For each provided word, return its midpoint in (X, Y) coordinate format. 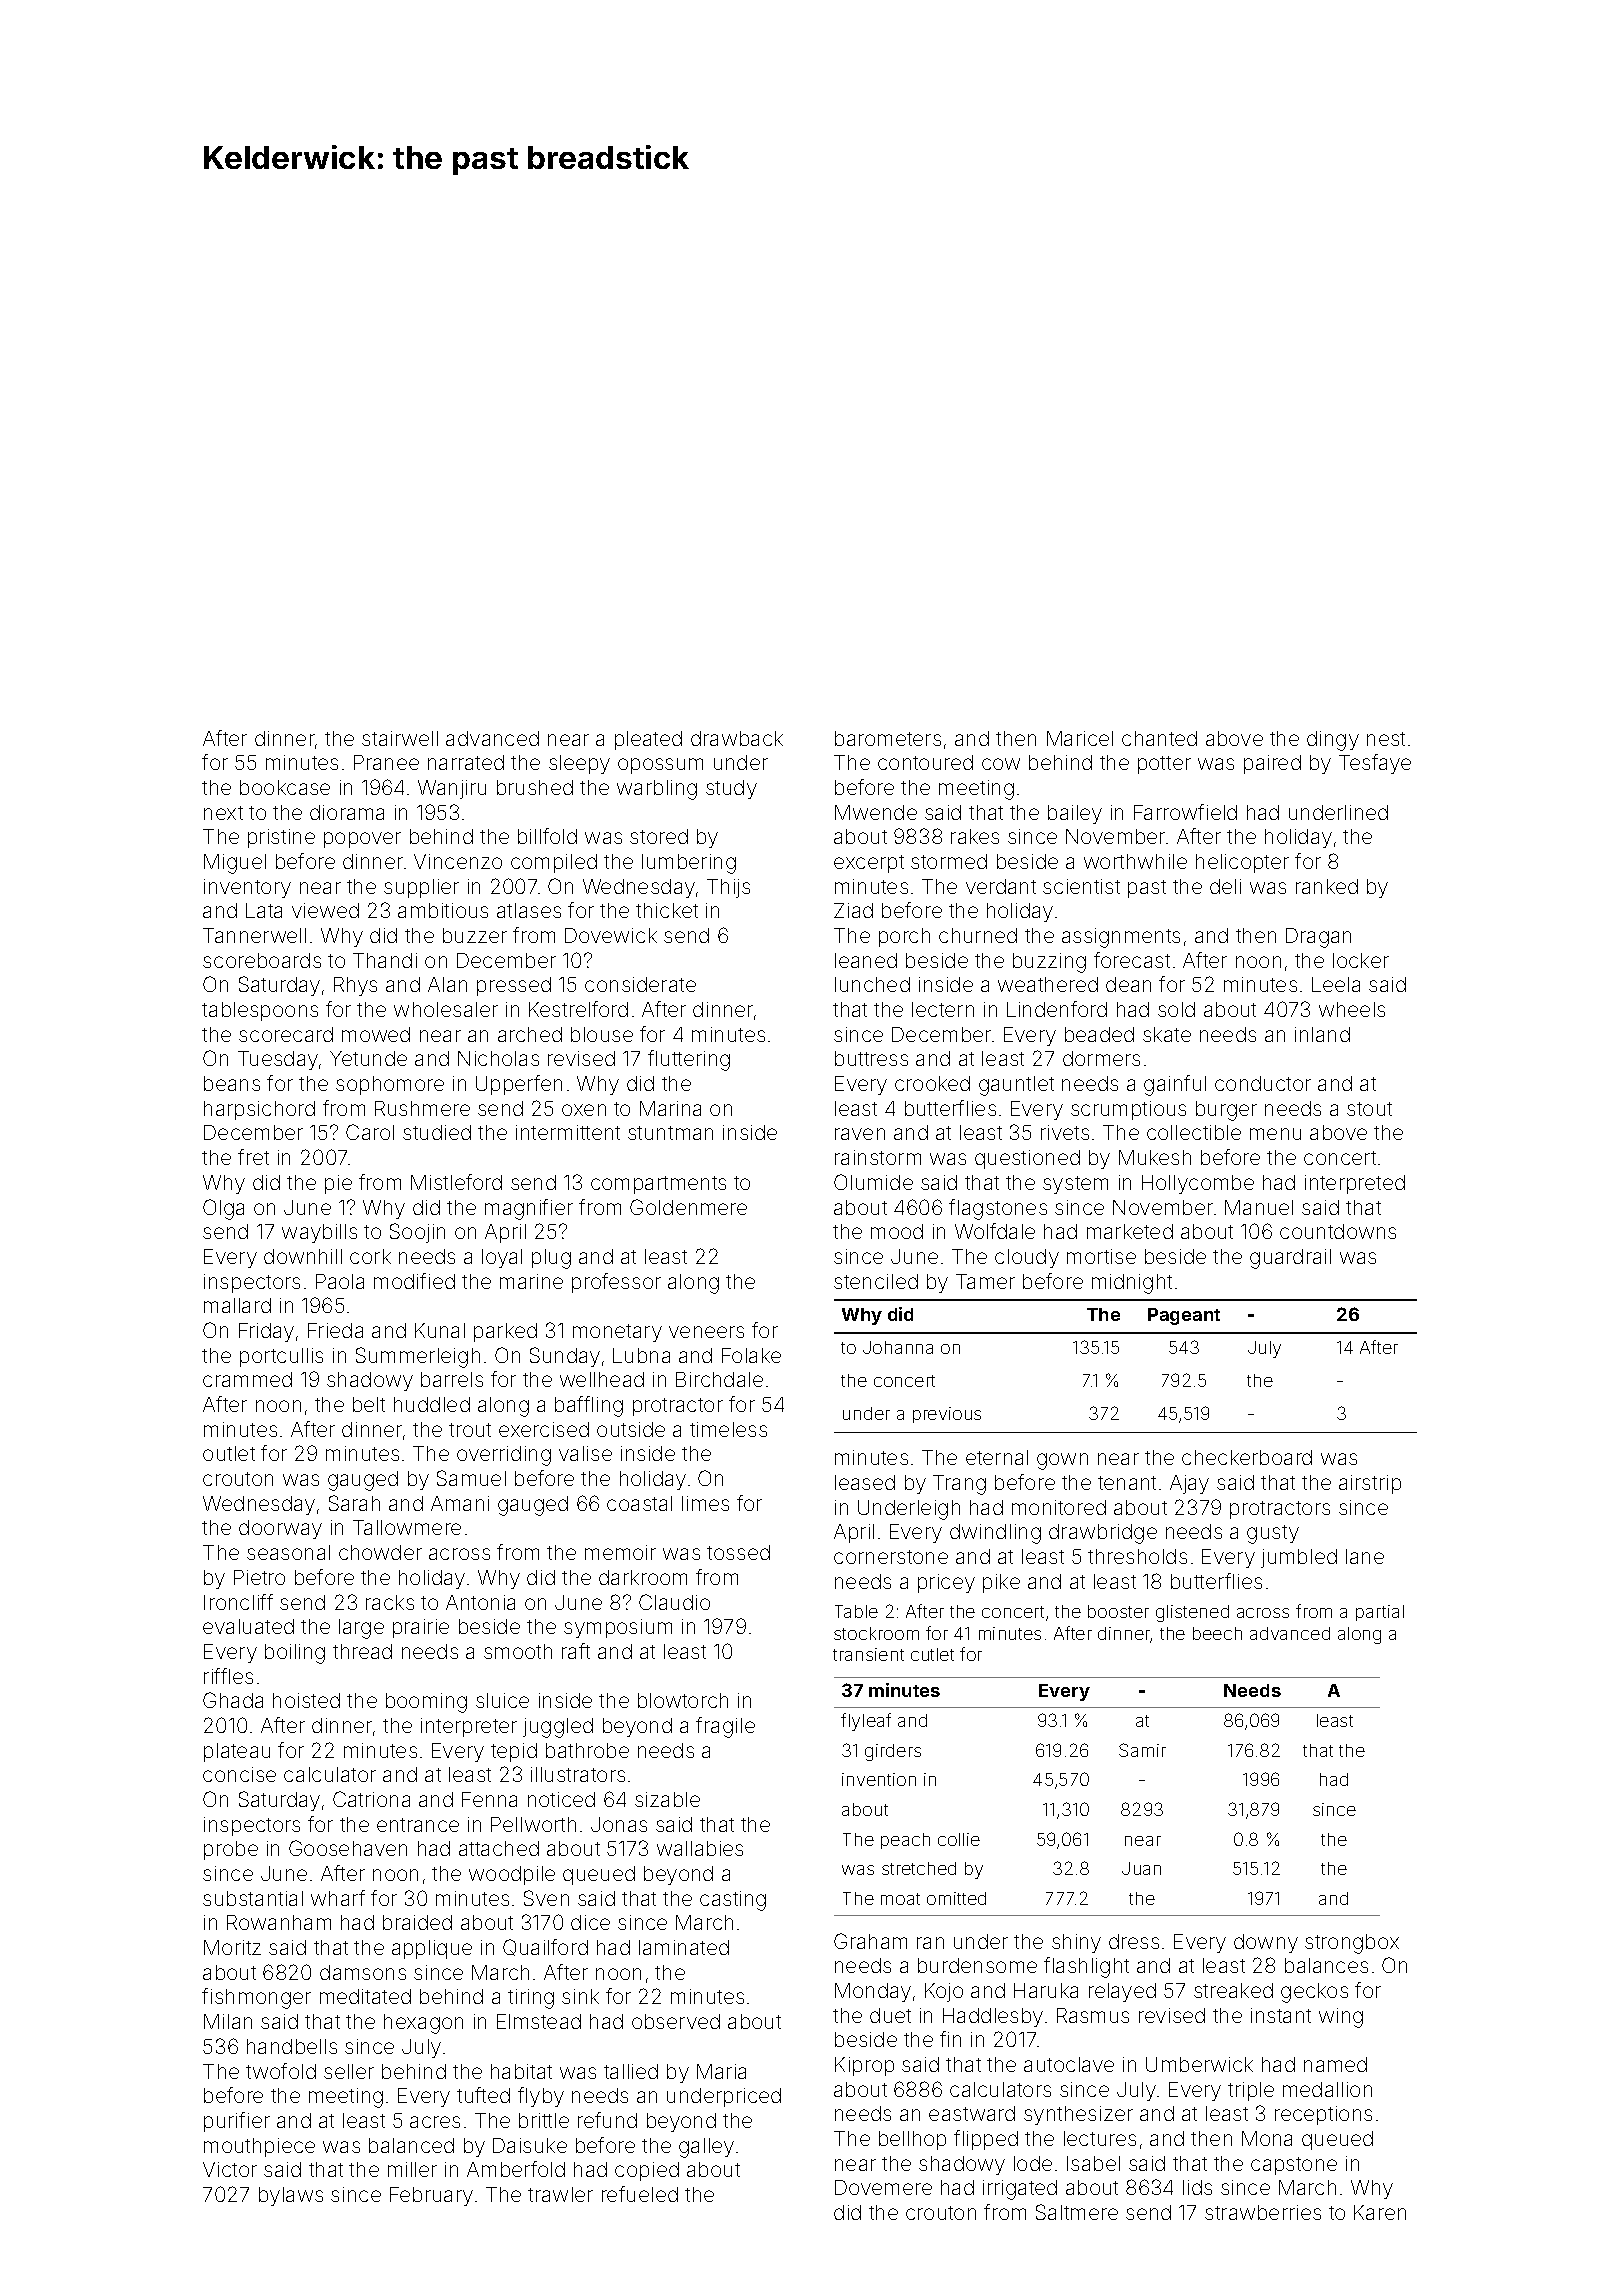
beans (232, 1083)
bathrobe (587, 1750)
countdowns (1338, 1231)
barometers (888, 738)
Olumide (873, 1182)
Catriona (371, 1799)
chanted (1159, 738)
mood (897, 1231)
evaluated (248, 1626)
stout (1369, 1109)
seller (349, 2071)
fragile (725, 1727)
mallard (237, 1305)
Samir (1142, 1750)
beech (1217, 1633)
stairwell (400, 738)
